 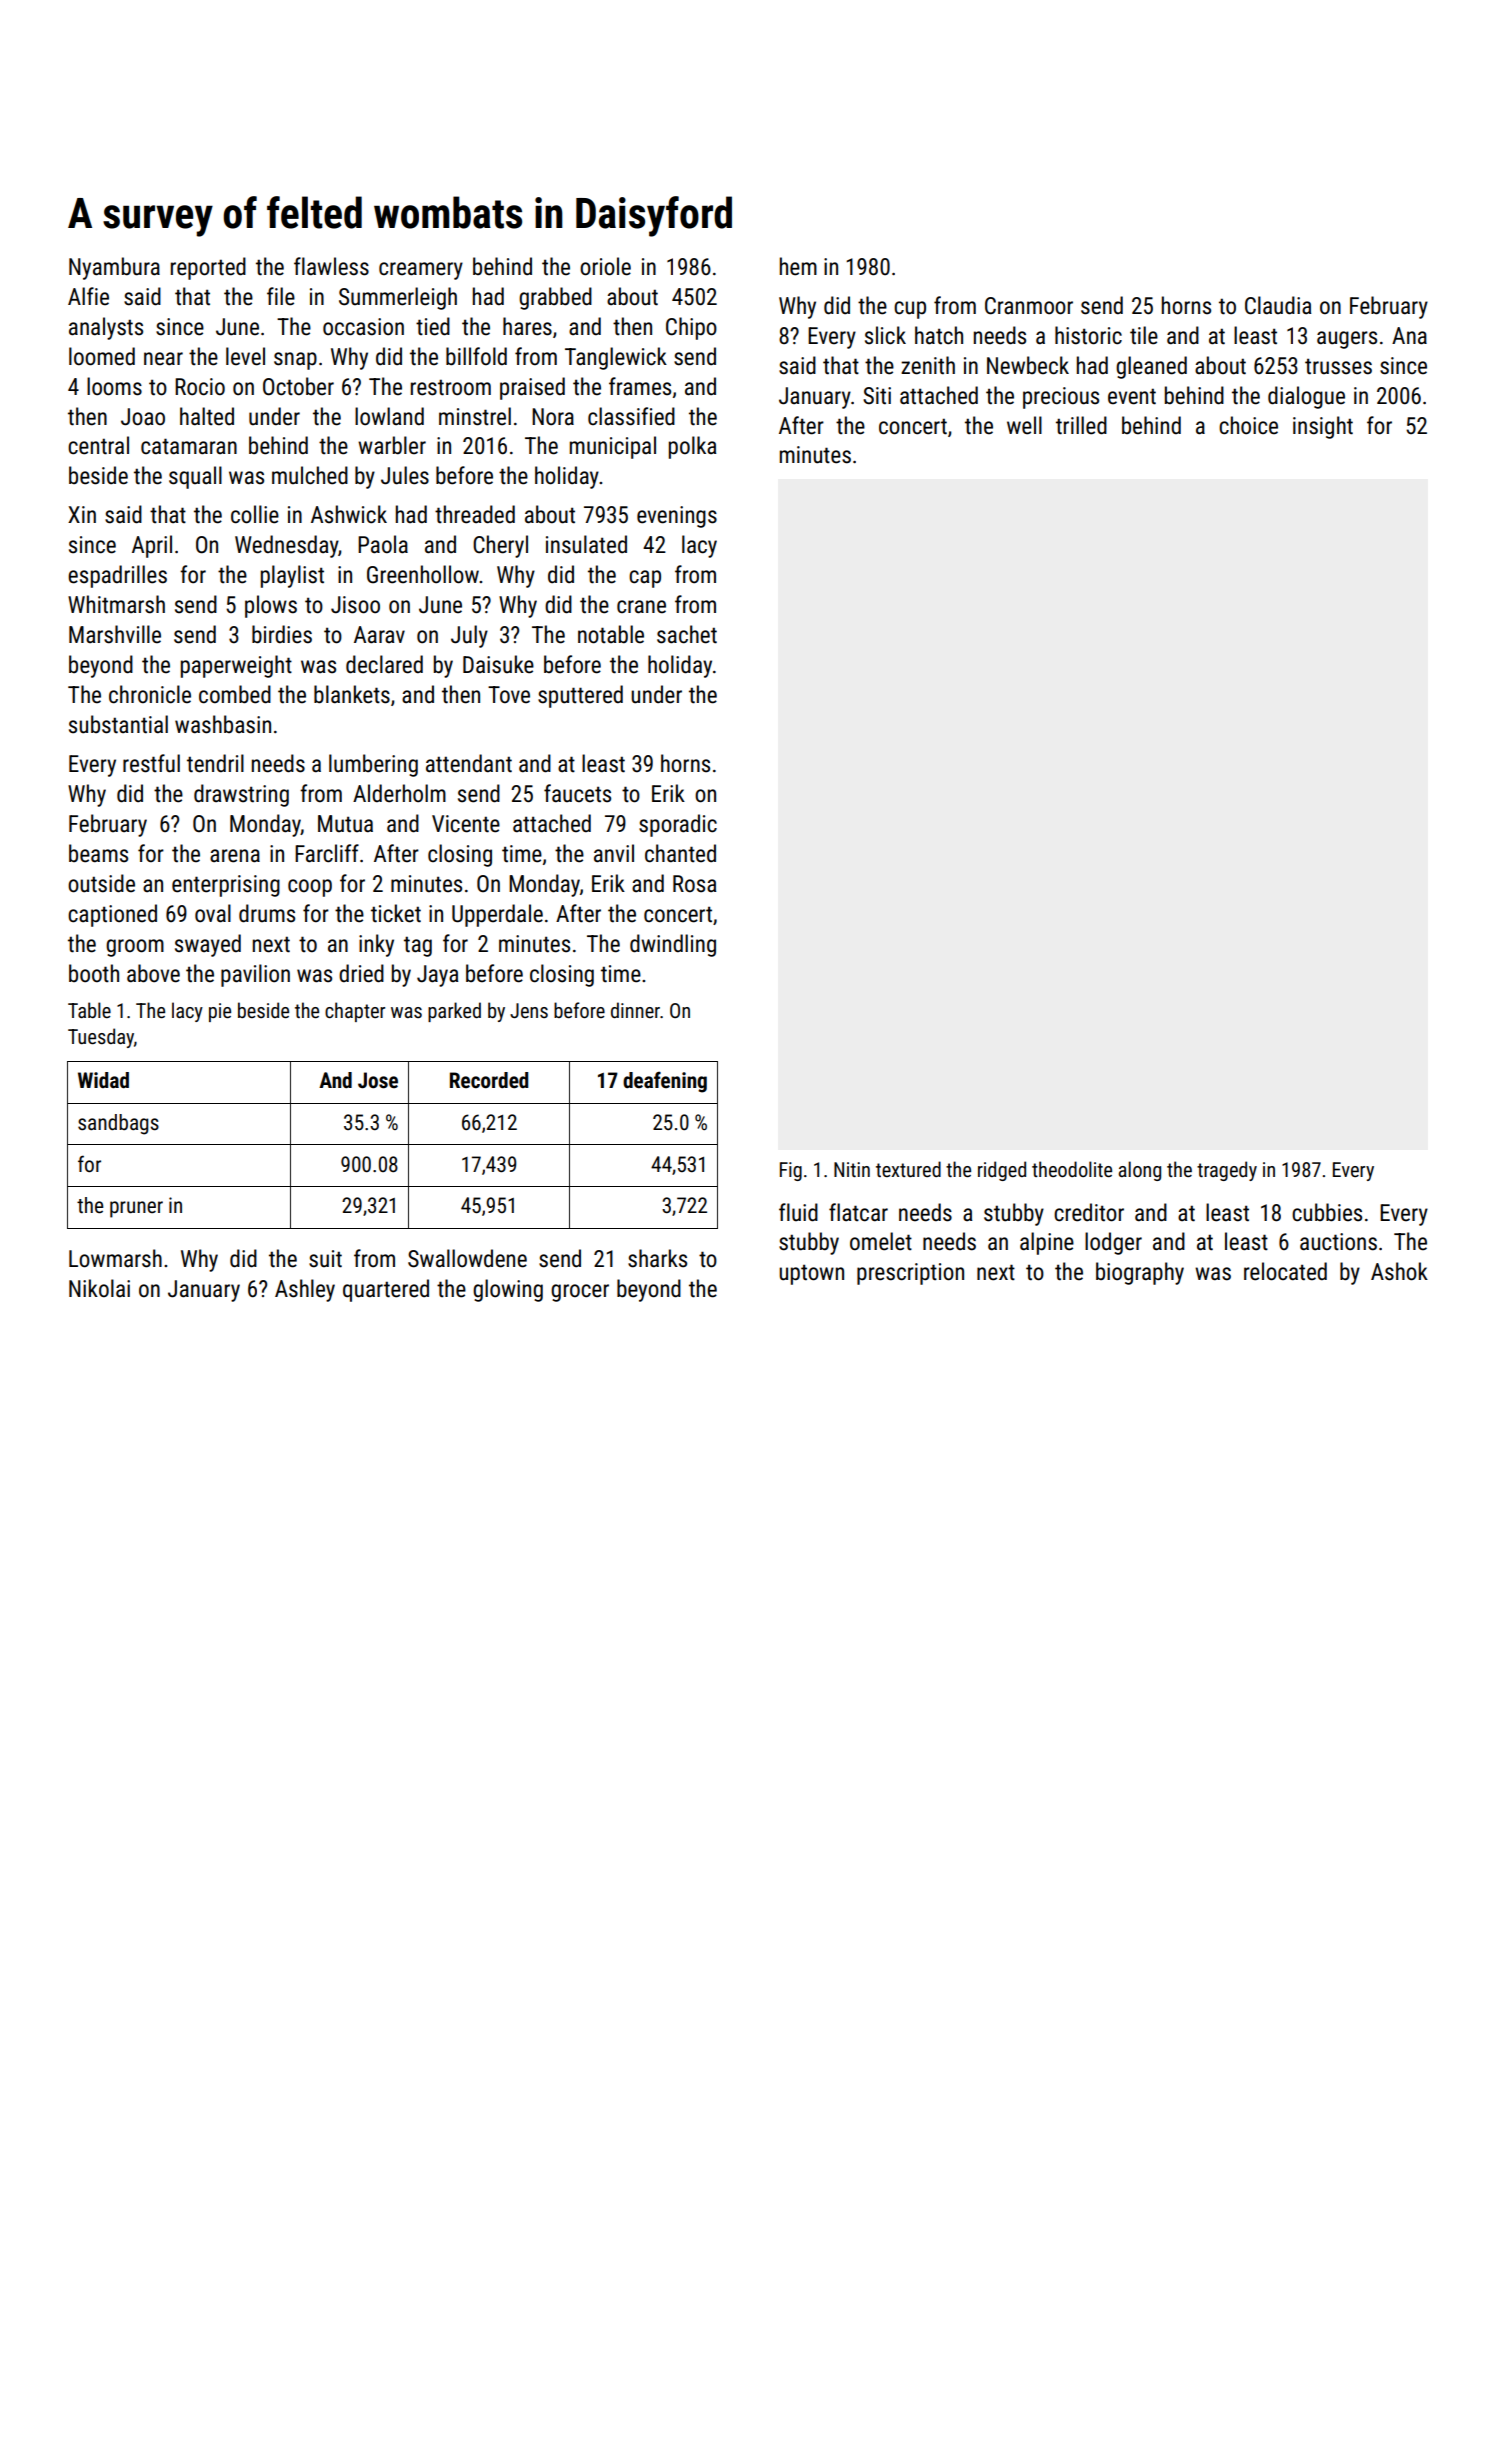 What do you see at coordinates (208, 268) in the document?
I see `reported` at bounding box center [208, 268].
